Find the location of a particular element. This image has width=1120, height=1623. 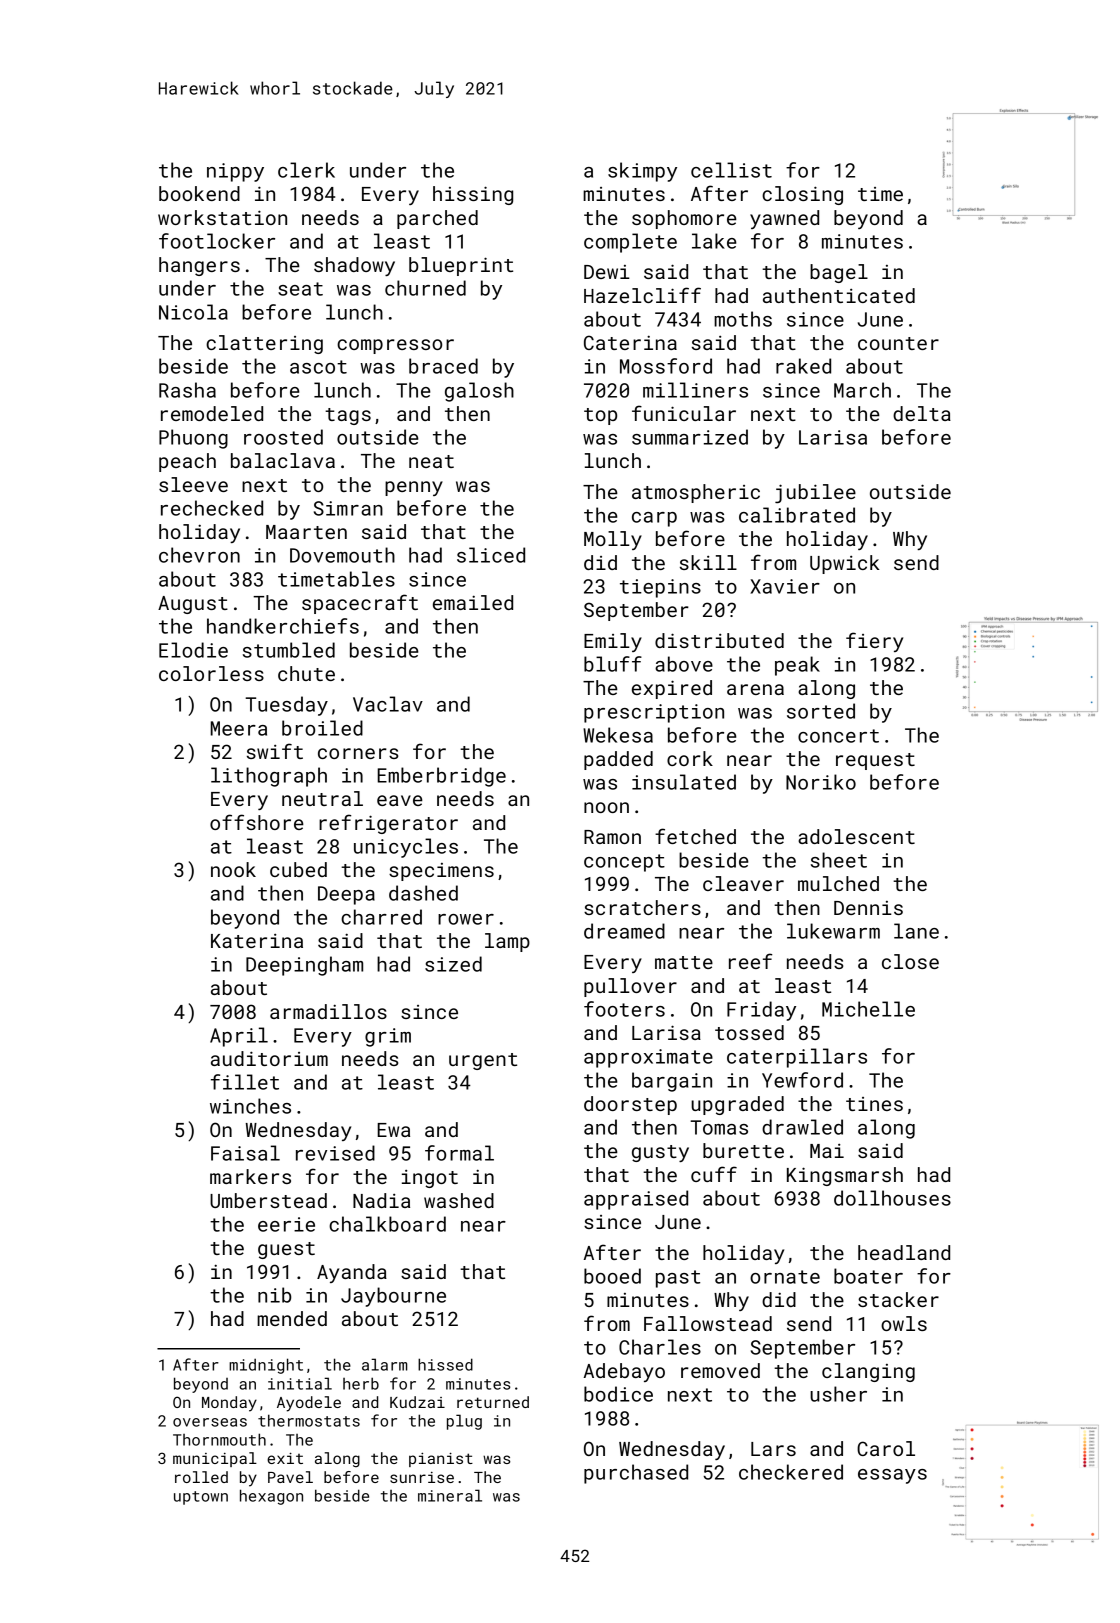

bagel is located at coordinates (839, 273).
